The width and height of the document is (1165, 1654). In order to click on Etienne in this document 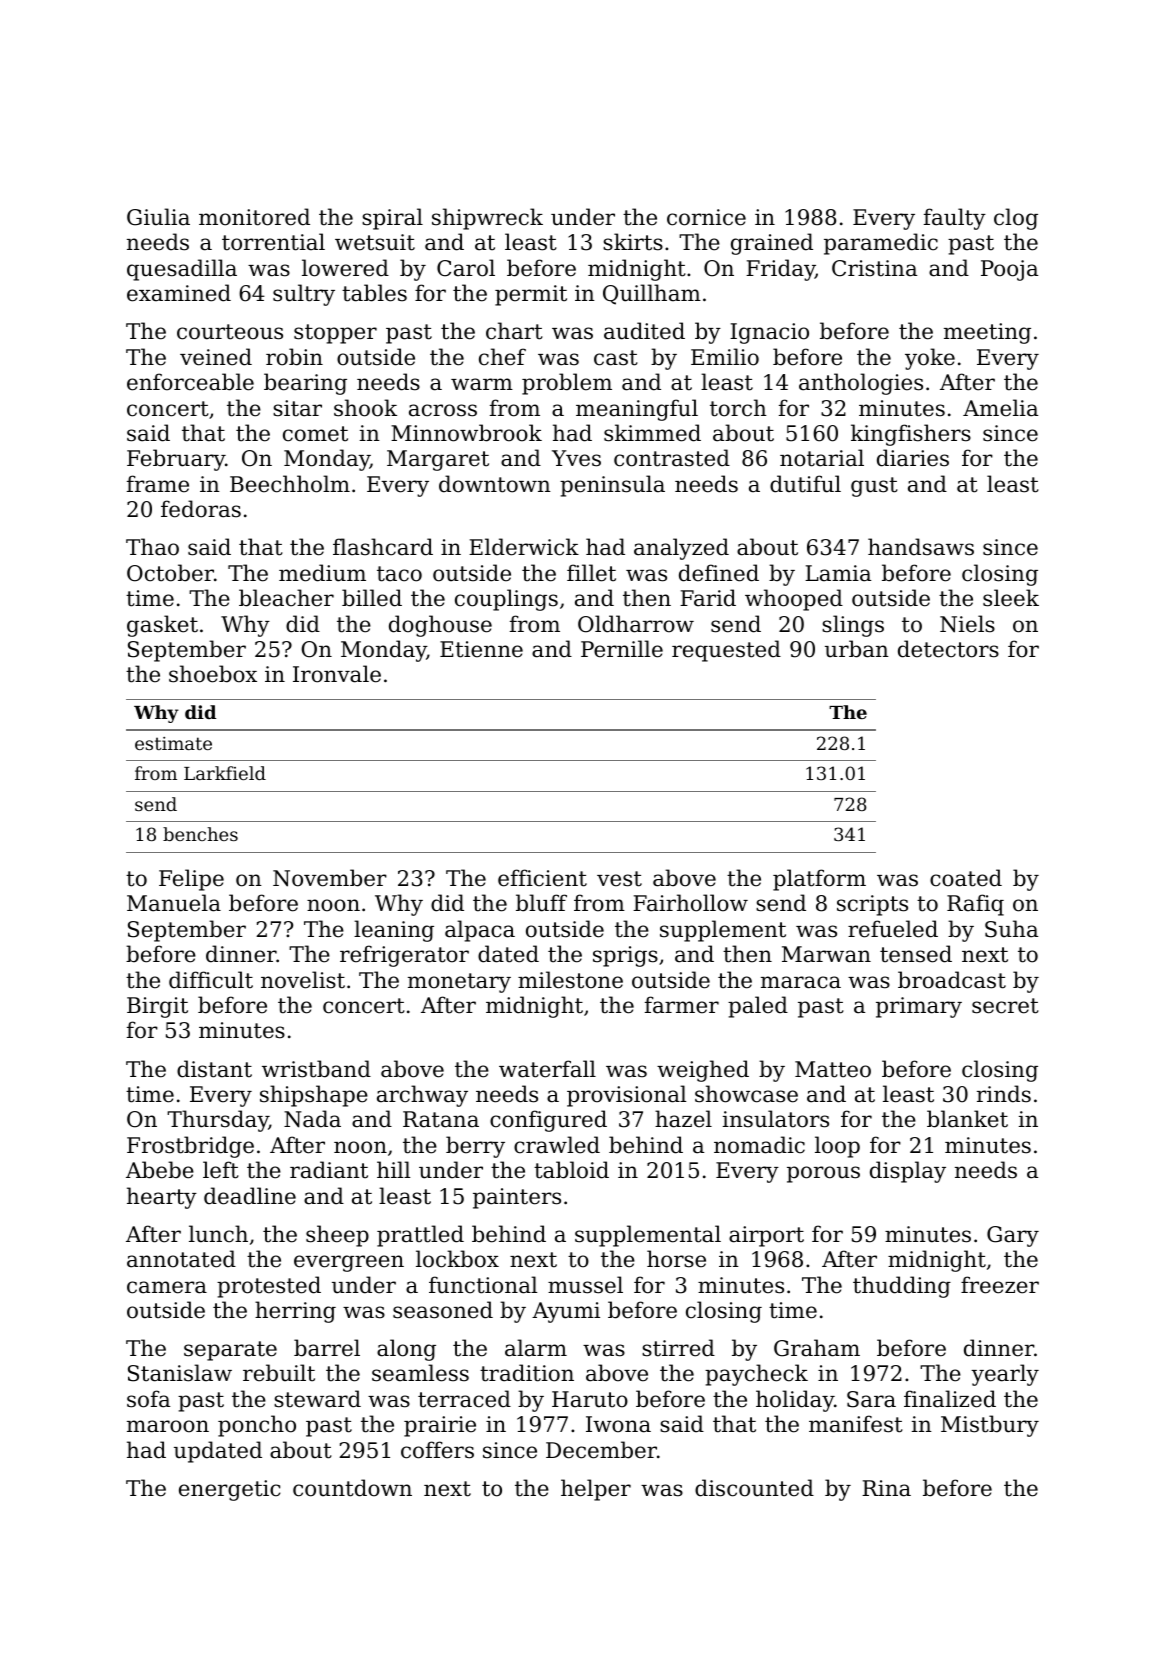, I will do `click(481, 649)`.
